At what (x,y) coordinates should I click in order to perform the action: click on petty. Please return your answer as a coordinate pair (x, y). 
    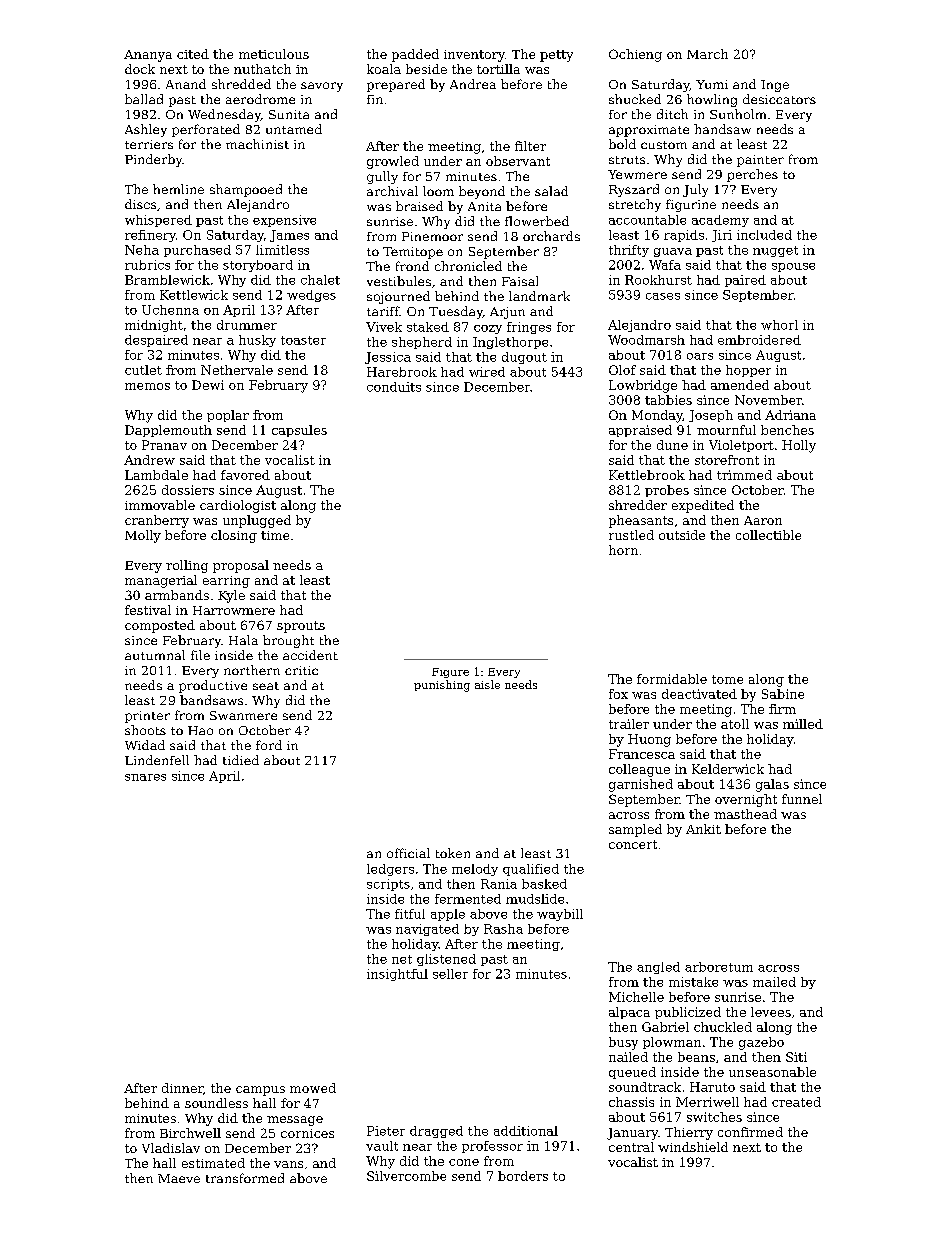
    Looking at the image, I should click on (556, 56).
